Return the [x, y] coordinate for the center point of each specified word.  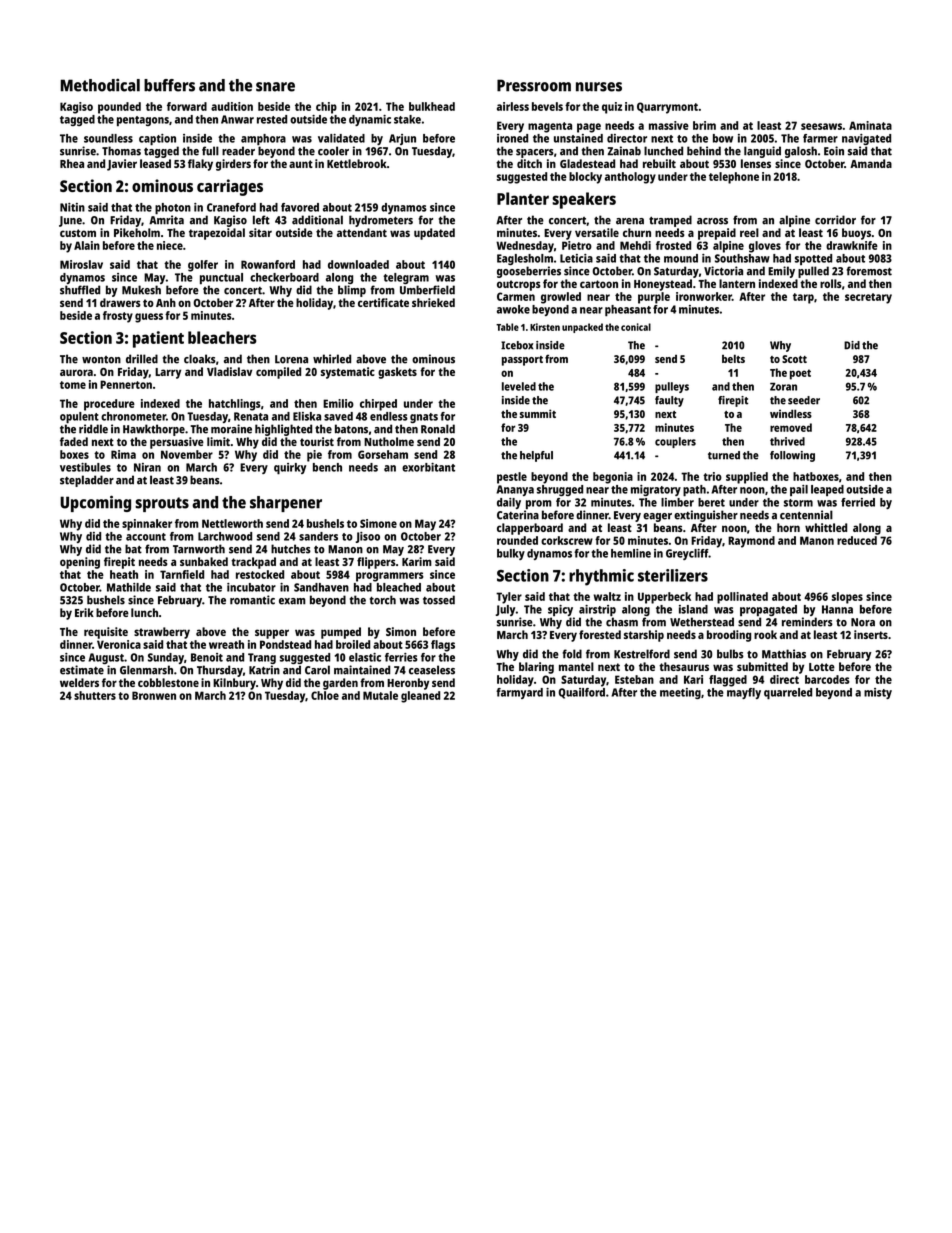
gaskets [397, 373]
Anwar [237, 119]
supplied [747, 478]
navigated [866, 139]
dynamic [370, 120]
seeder [804, 400]
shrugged [560, 490]
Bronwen [154, 695]
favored [300, 207]
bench [327, 467]
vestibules [85, 467]
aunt [301, 164]
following [792, 456]
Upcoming [95, 503]
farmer [820, 138]
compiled [278, 373]
